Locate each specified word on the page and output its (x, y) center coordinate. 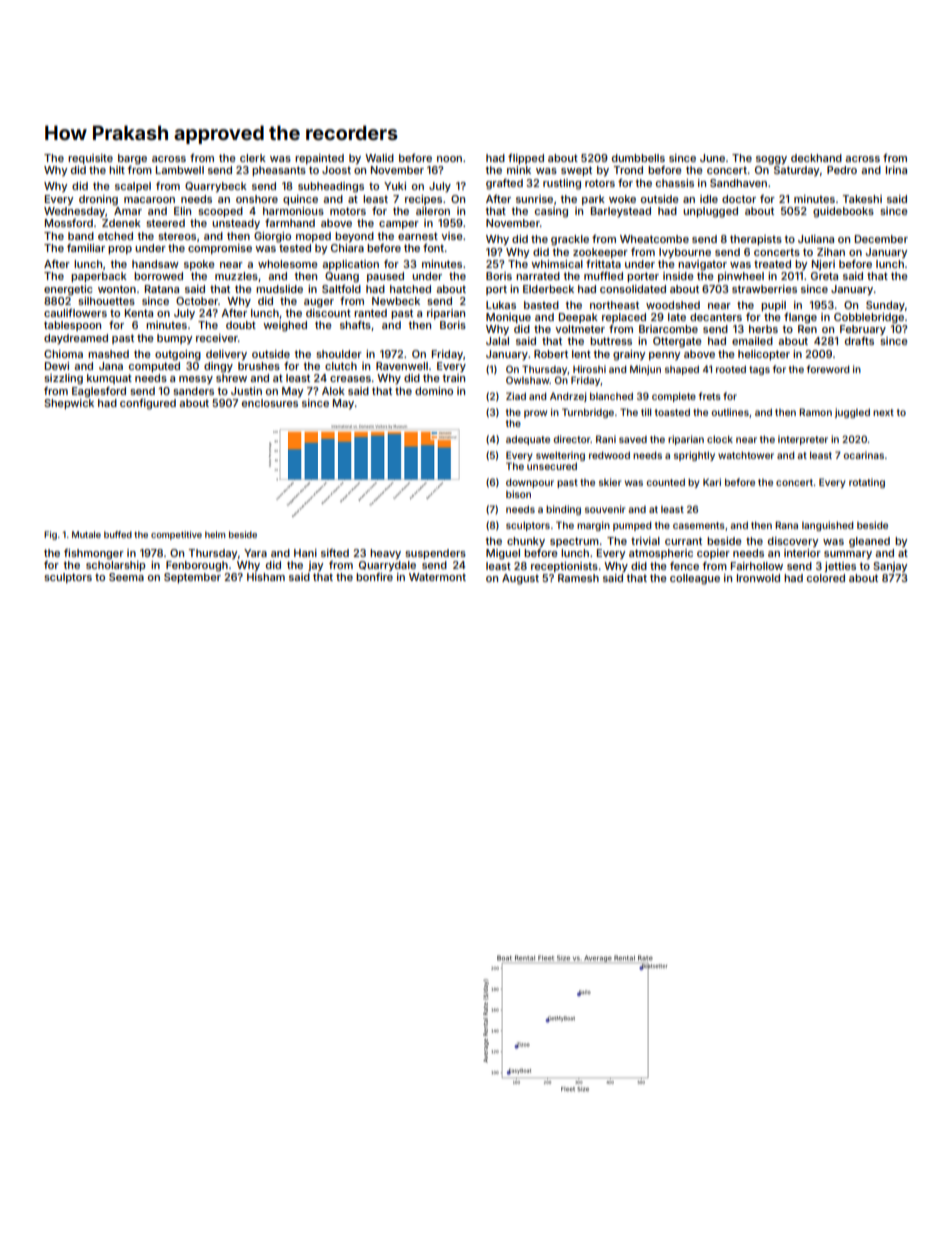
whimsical (557, 264)
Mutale (86, 534)
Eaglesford (99, 392)
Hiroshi (589, 369)
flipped (526, 158)
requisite (90, 159)
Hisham (266, 577)
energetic (68, 290)
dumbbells (638, 158)
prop (120, 250)
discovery (793, 542)
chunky (526, 542)
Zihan (831, 252)
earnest (418, 236)
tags (759, 370)
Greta (824, 276)
